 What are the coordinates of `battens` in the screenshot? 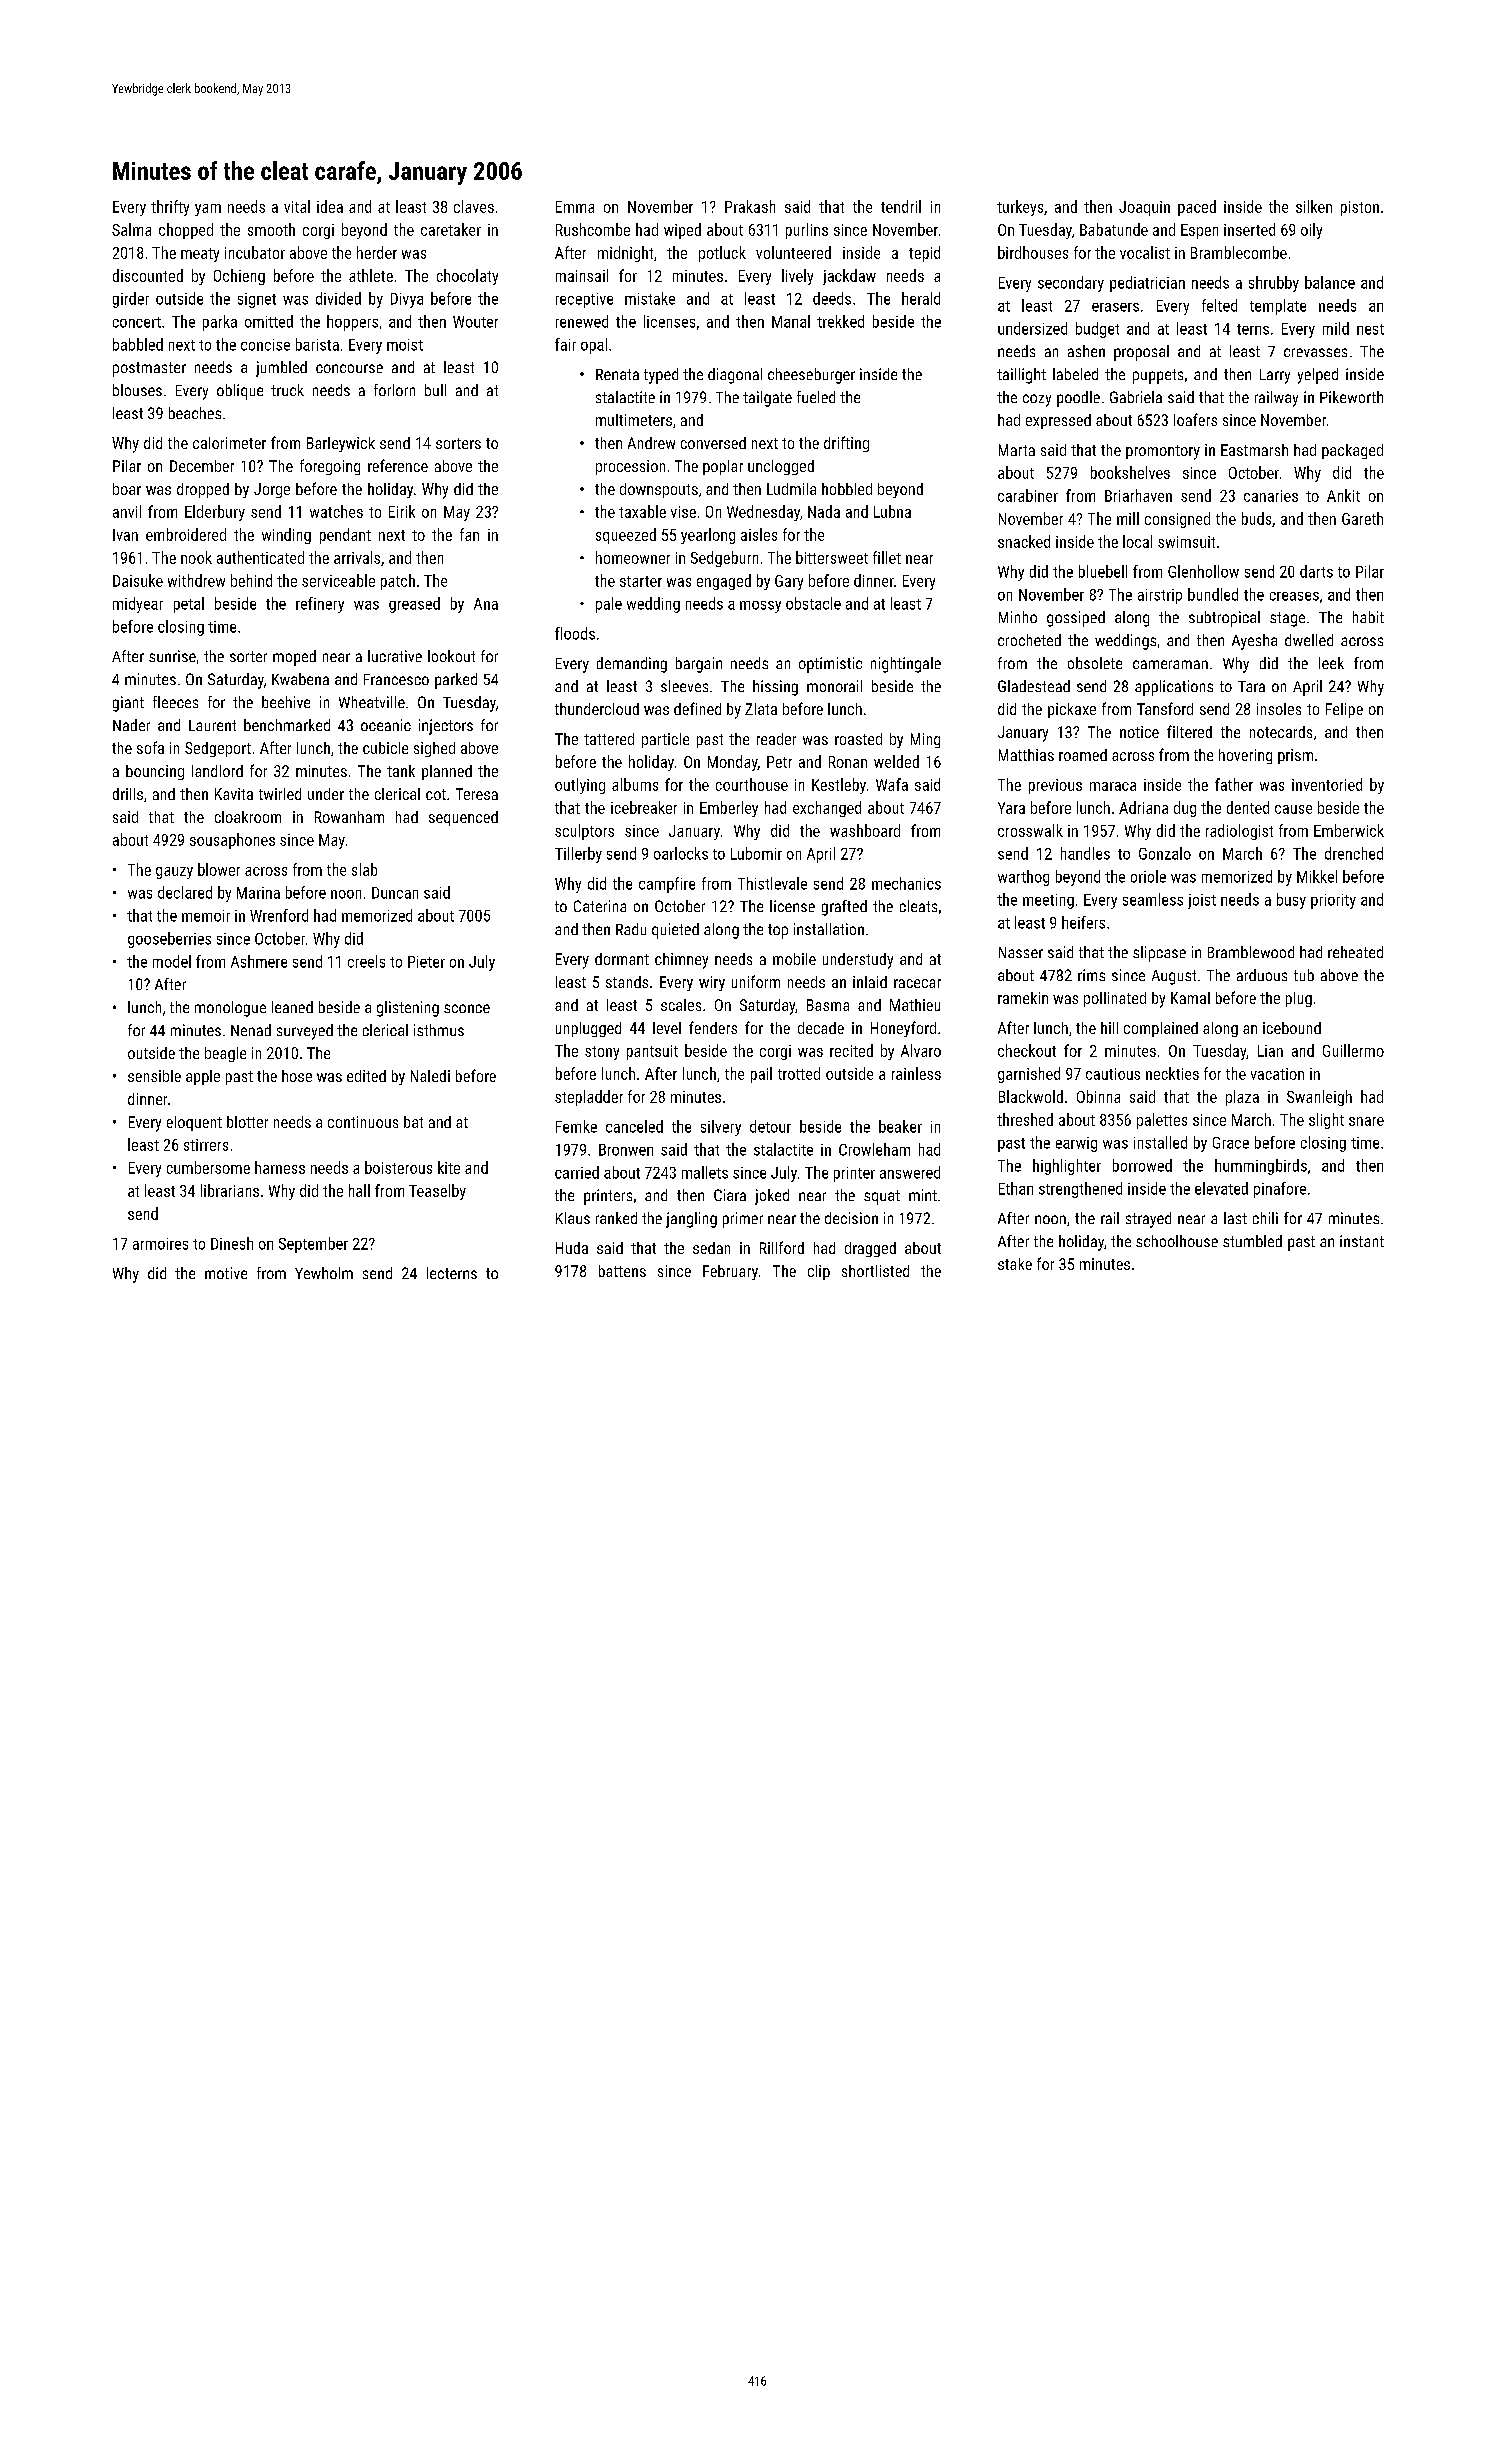 It's located at (622, 1271).
